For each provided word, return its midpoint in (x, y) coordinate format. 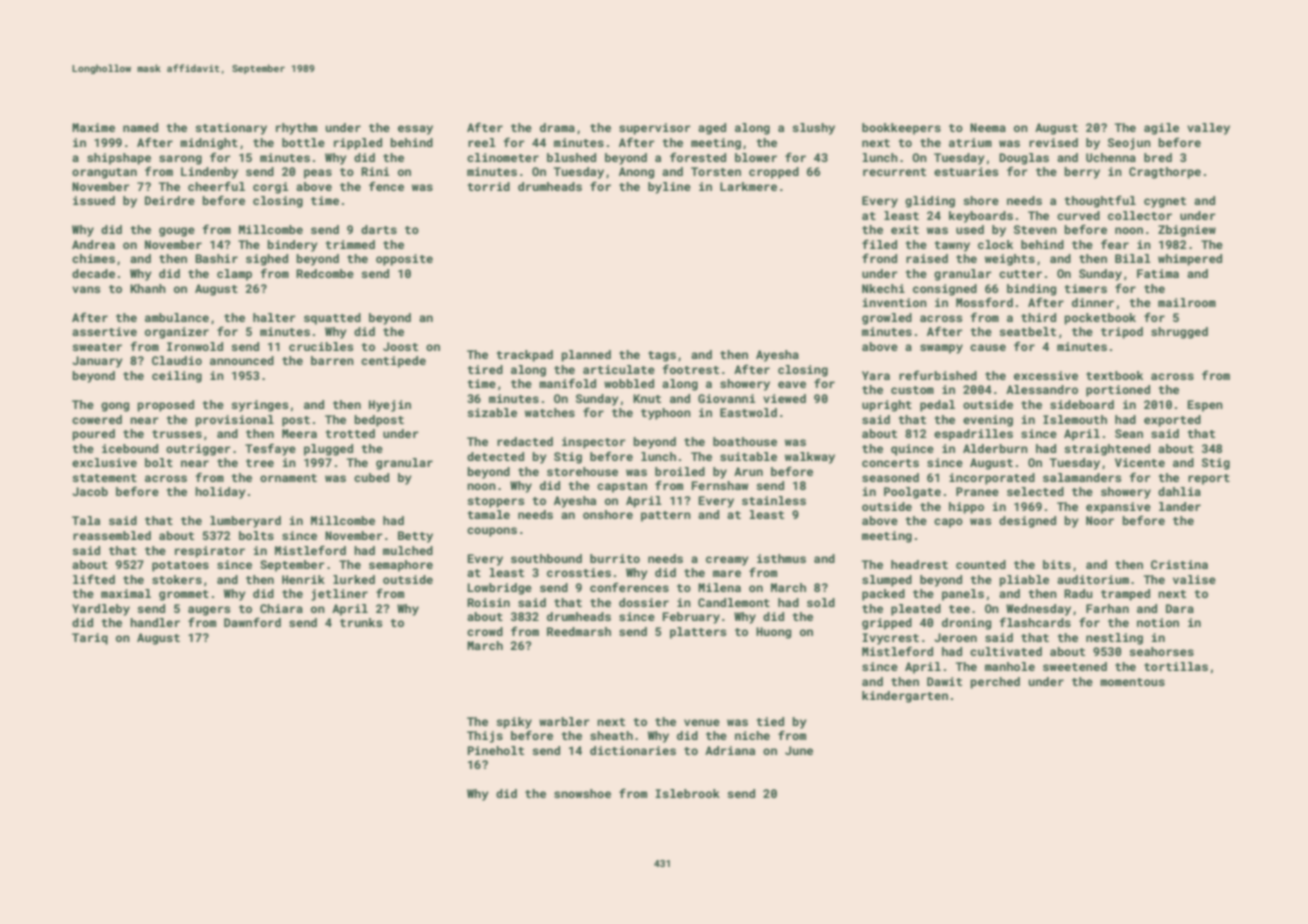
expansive (1118, 508)
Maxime (93, 127)
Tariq (90, 639)
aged (712, 129)
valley (1208, 129)
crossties (579, 572)
